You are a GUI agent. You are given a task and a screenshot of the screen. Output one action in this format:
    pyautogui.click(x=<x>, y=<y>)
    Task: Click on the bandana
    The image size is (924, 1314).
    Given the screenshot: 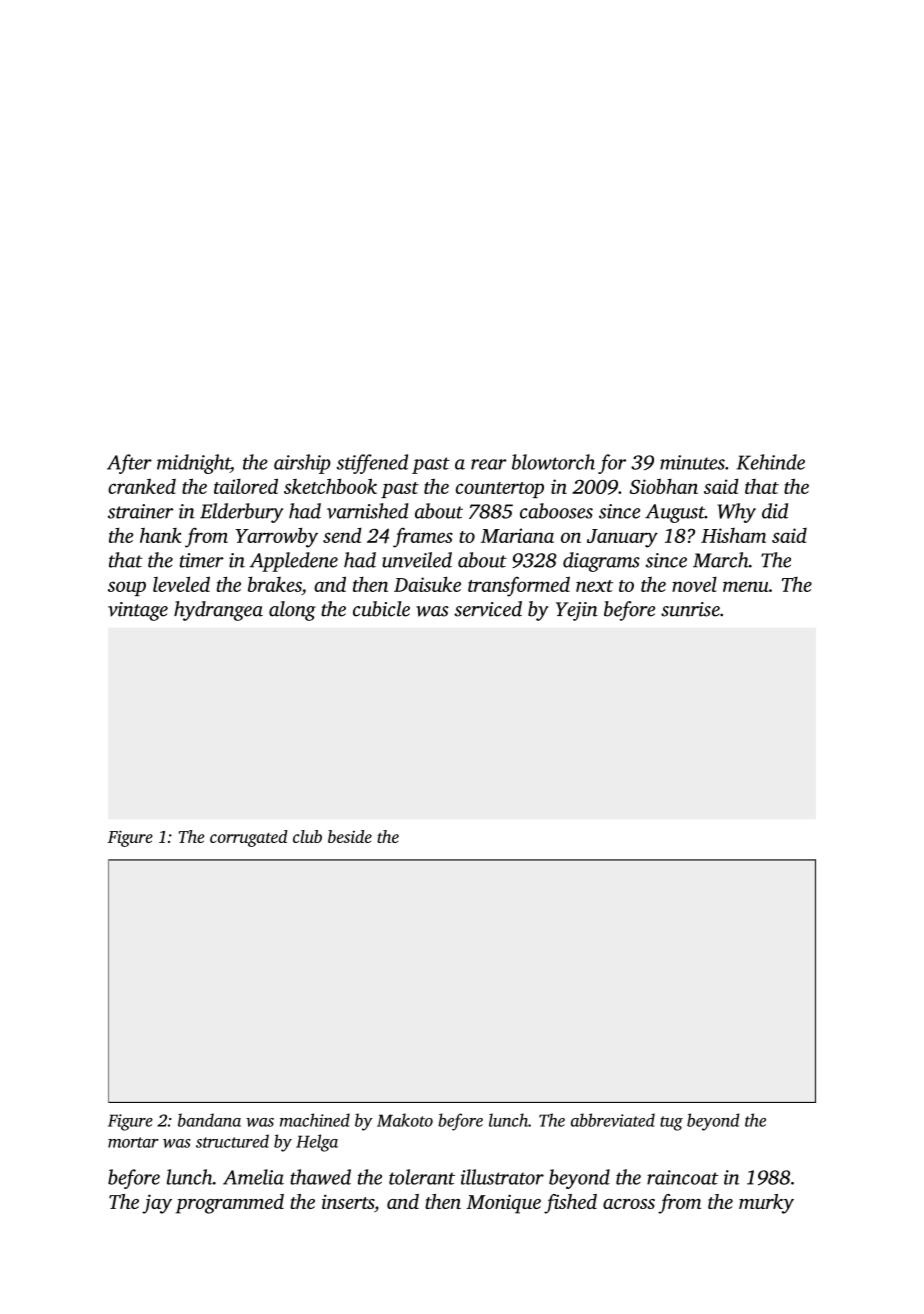 What is the action you would take?
    pyautogui.click(x=209, y=1120)
